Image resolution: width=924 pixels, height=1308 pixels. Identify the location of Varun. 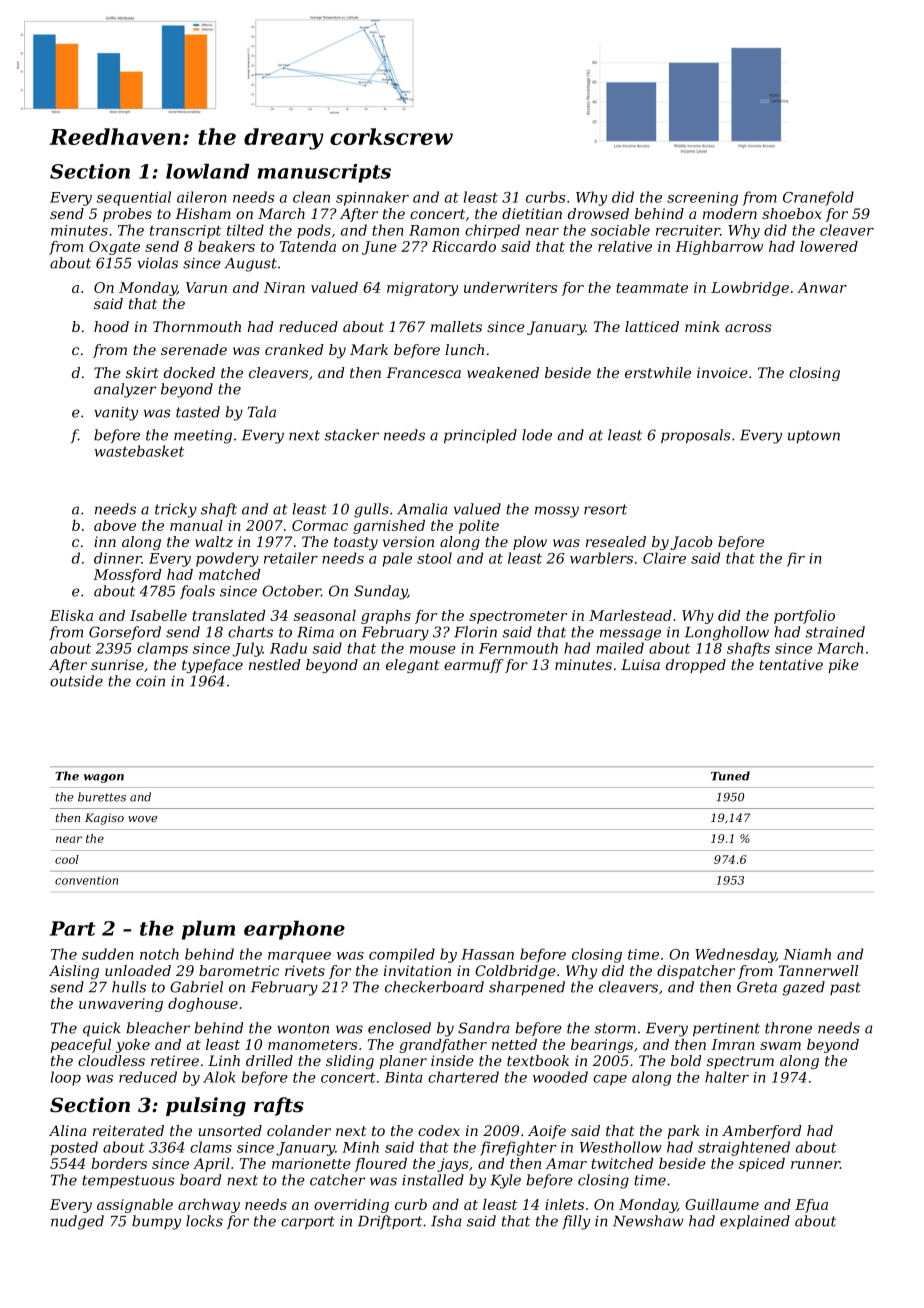
(206, 287).
